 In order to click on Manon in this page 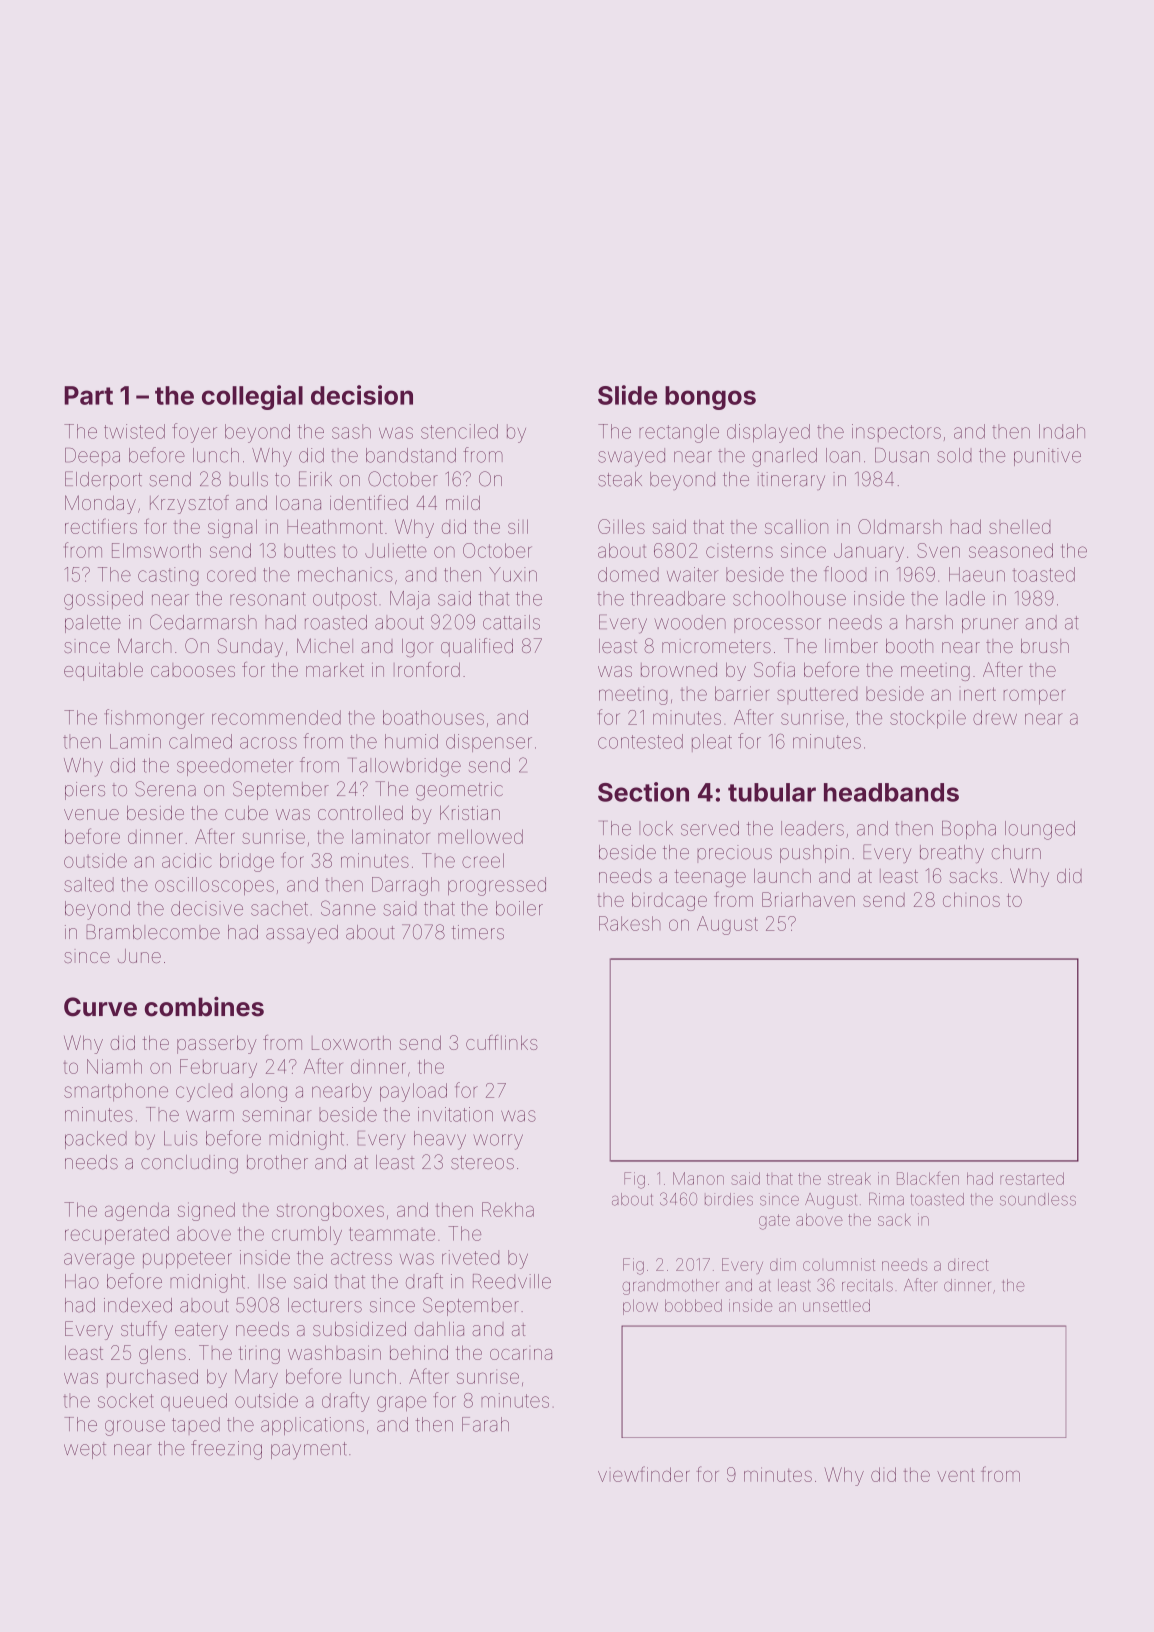, I will do `click(698, 1178)`.
